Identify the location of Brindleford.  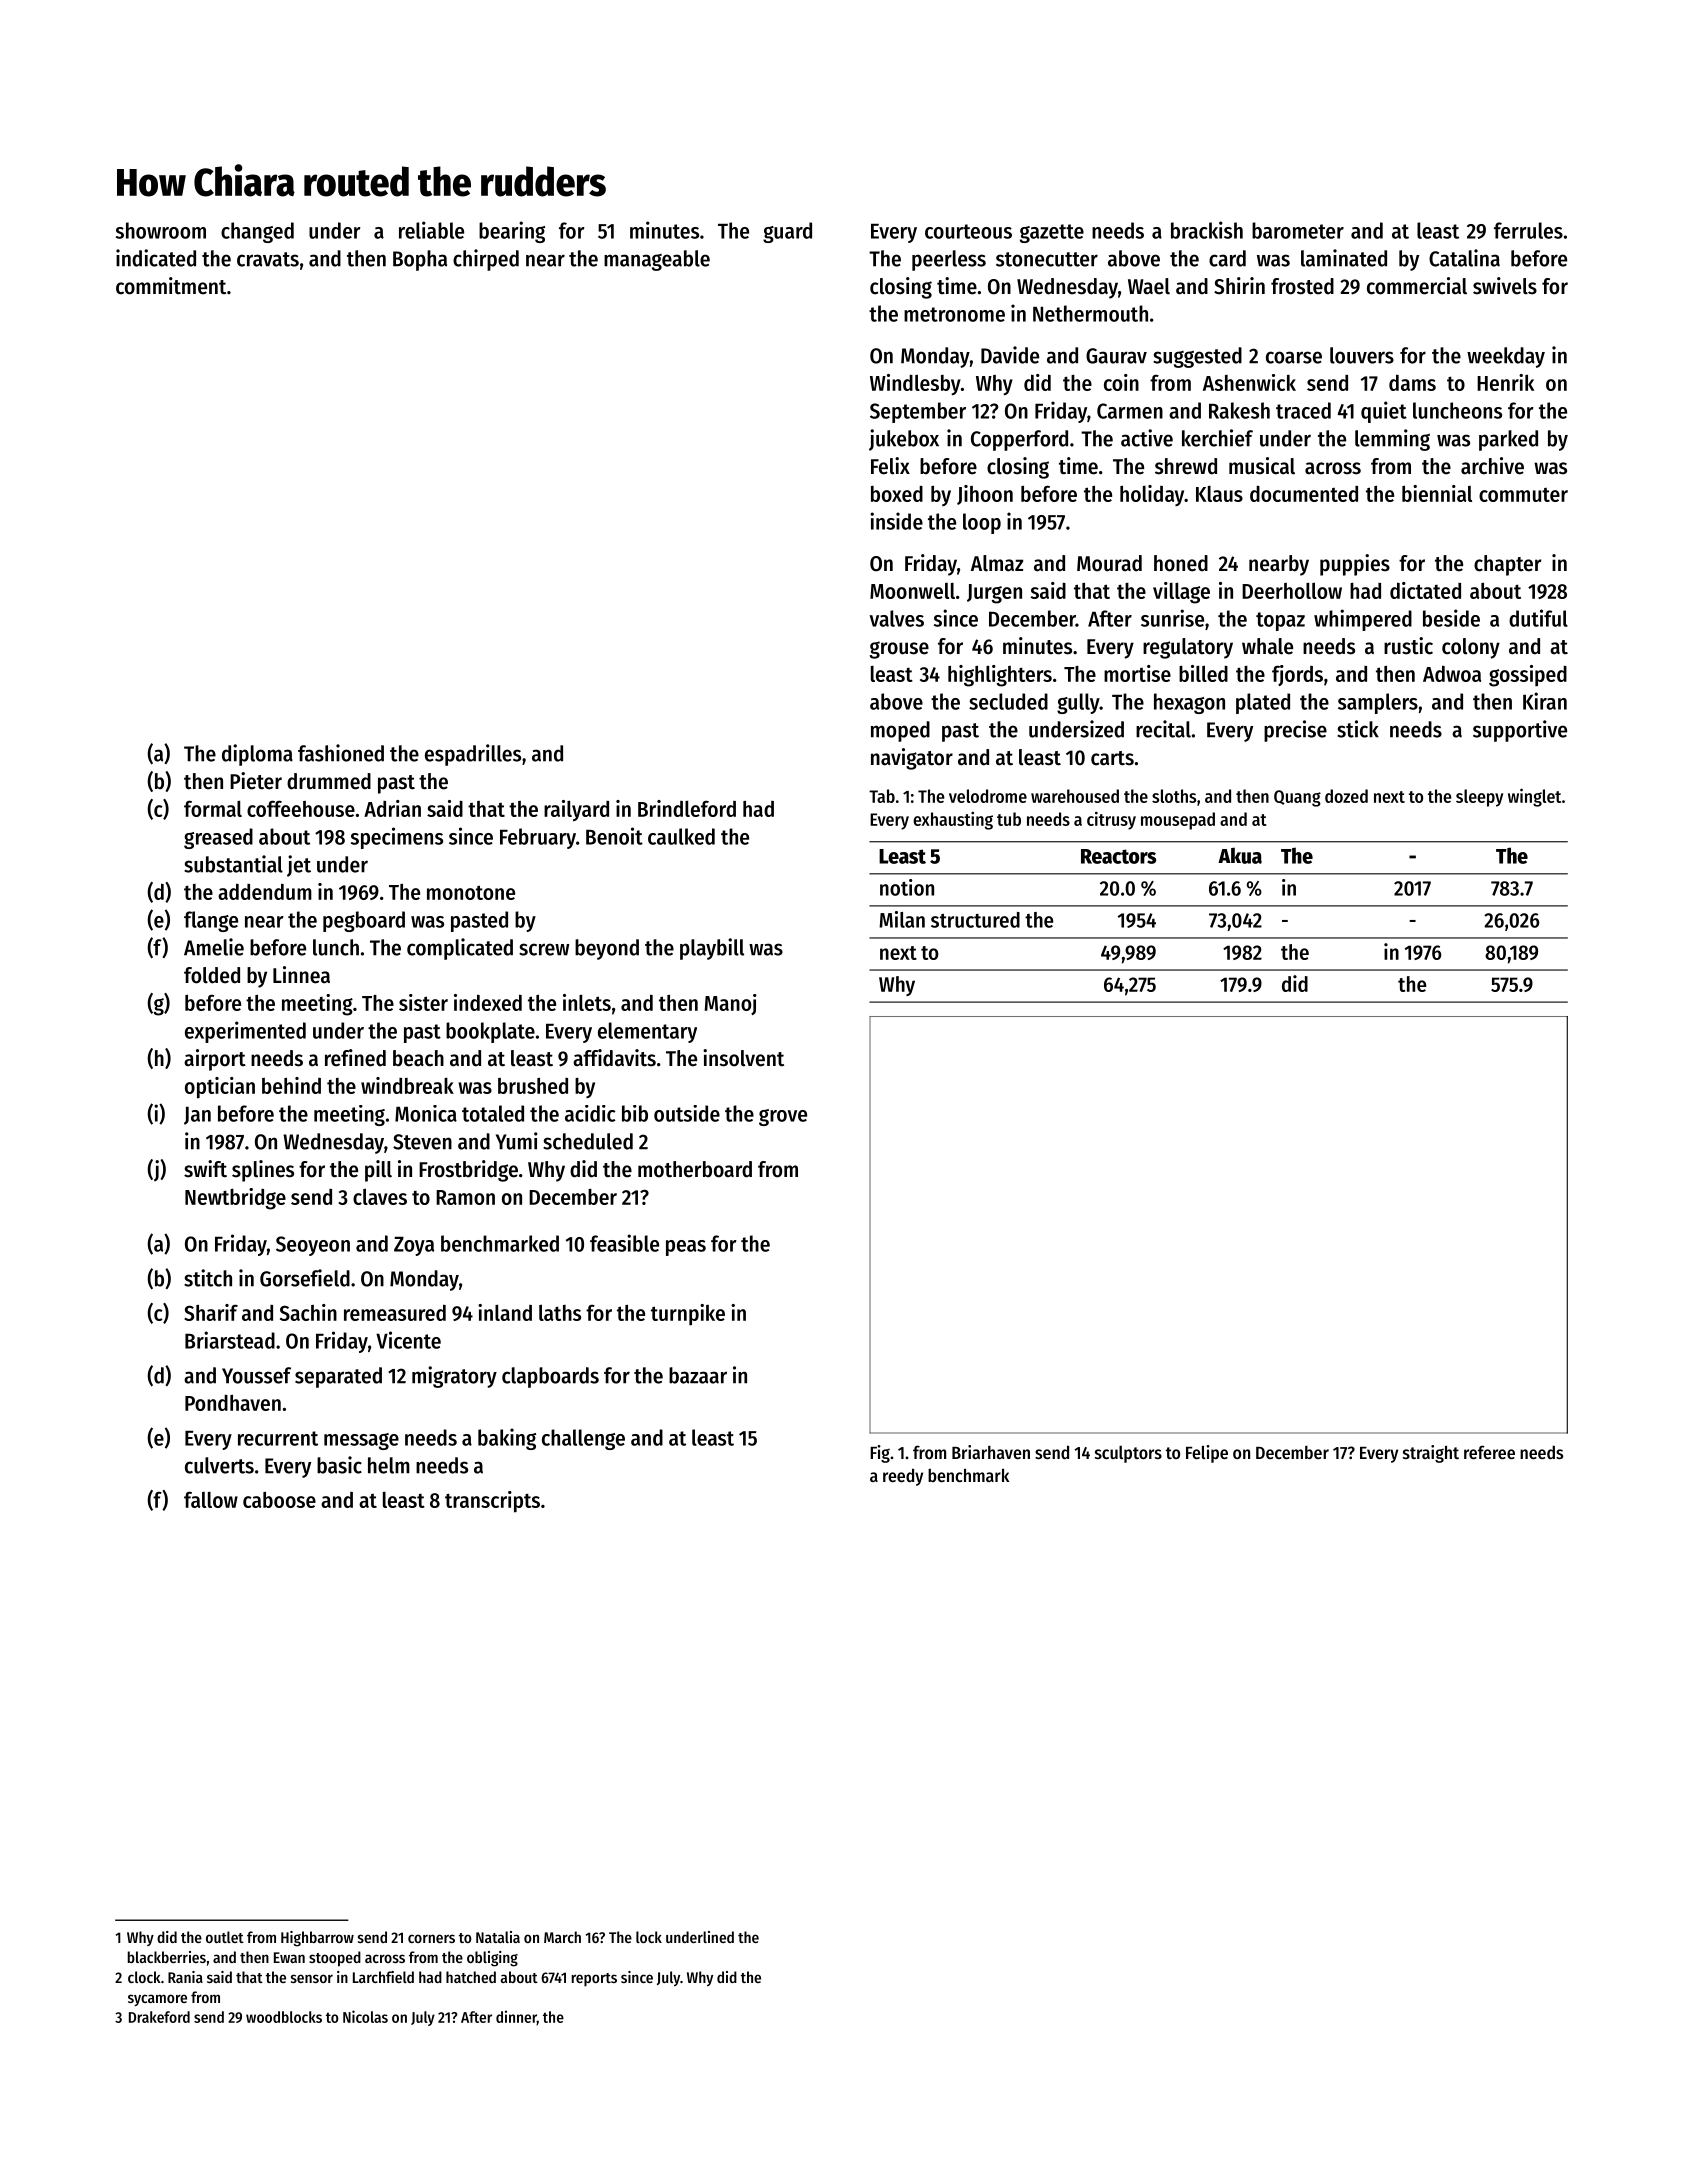
(687, 808).
